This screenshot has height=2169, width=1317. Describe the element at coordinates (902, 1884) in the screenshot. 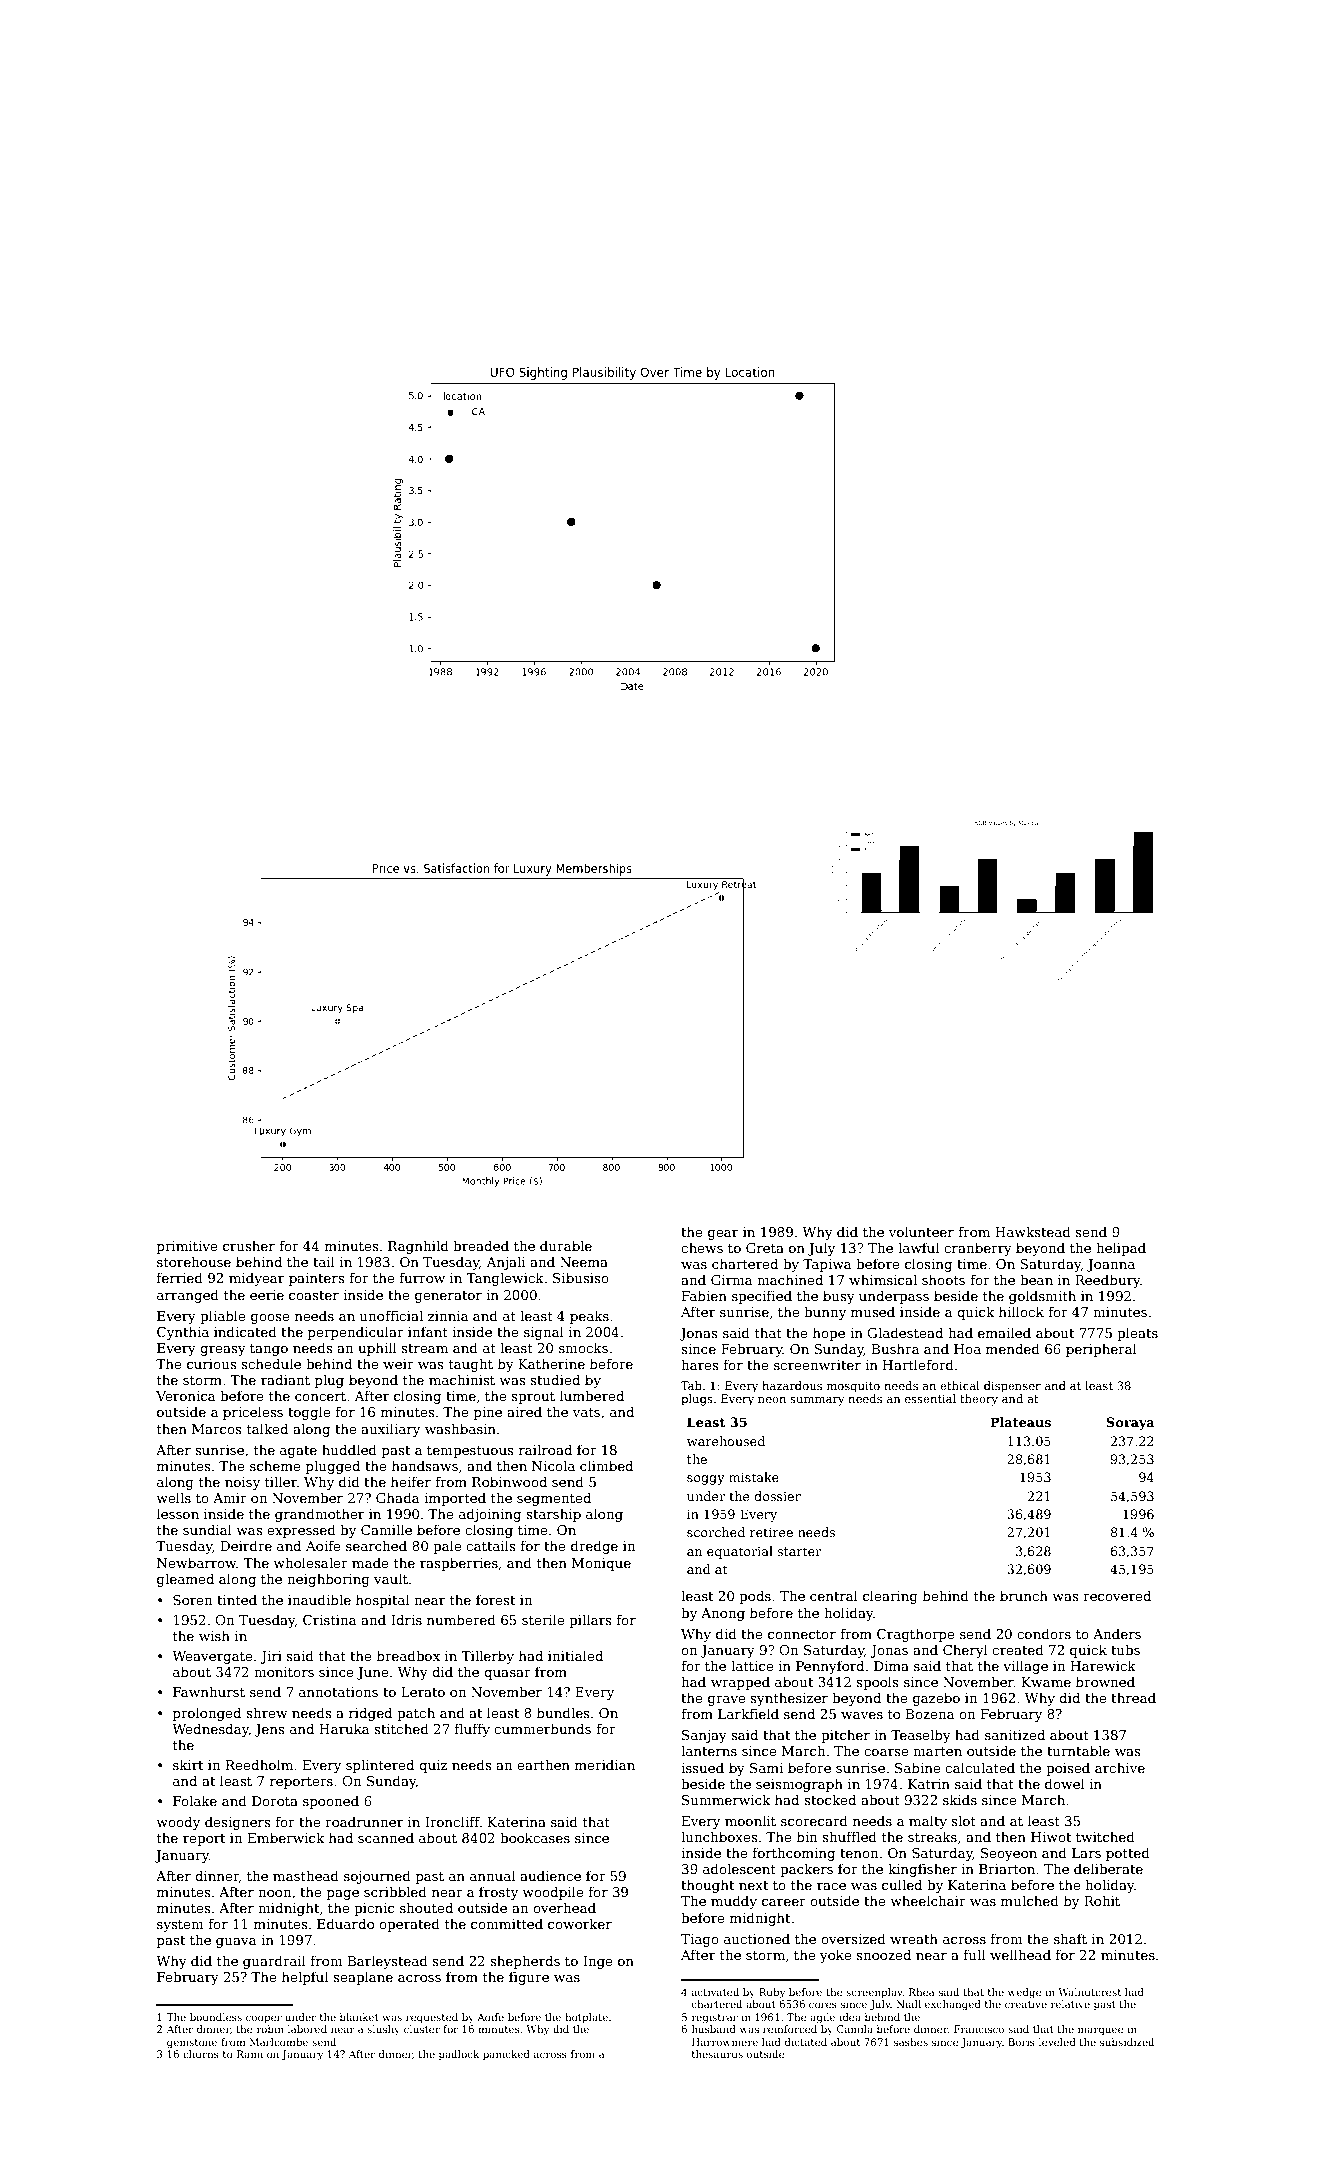

I see `culled` at that location.
